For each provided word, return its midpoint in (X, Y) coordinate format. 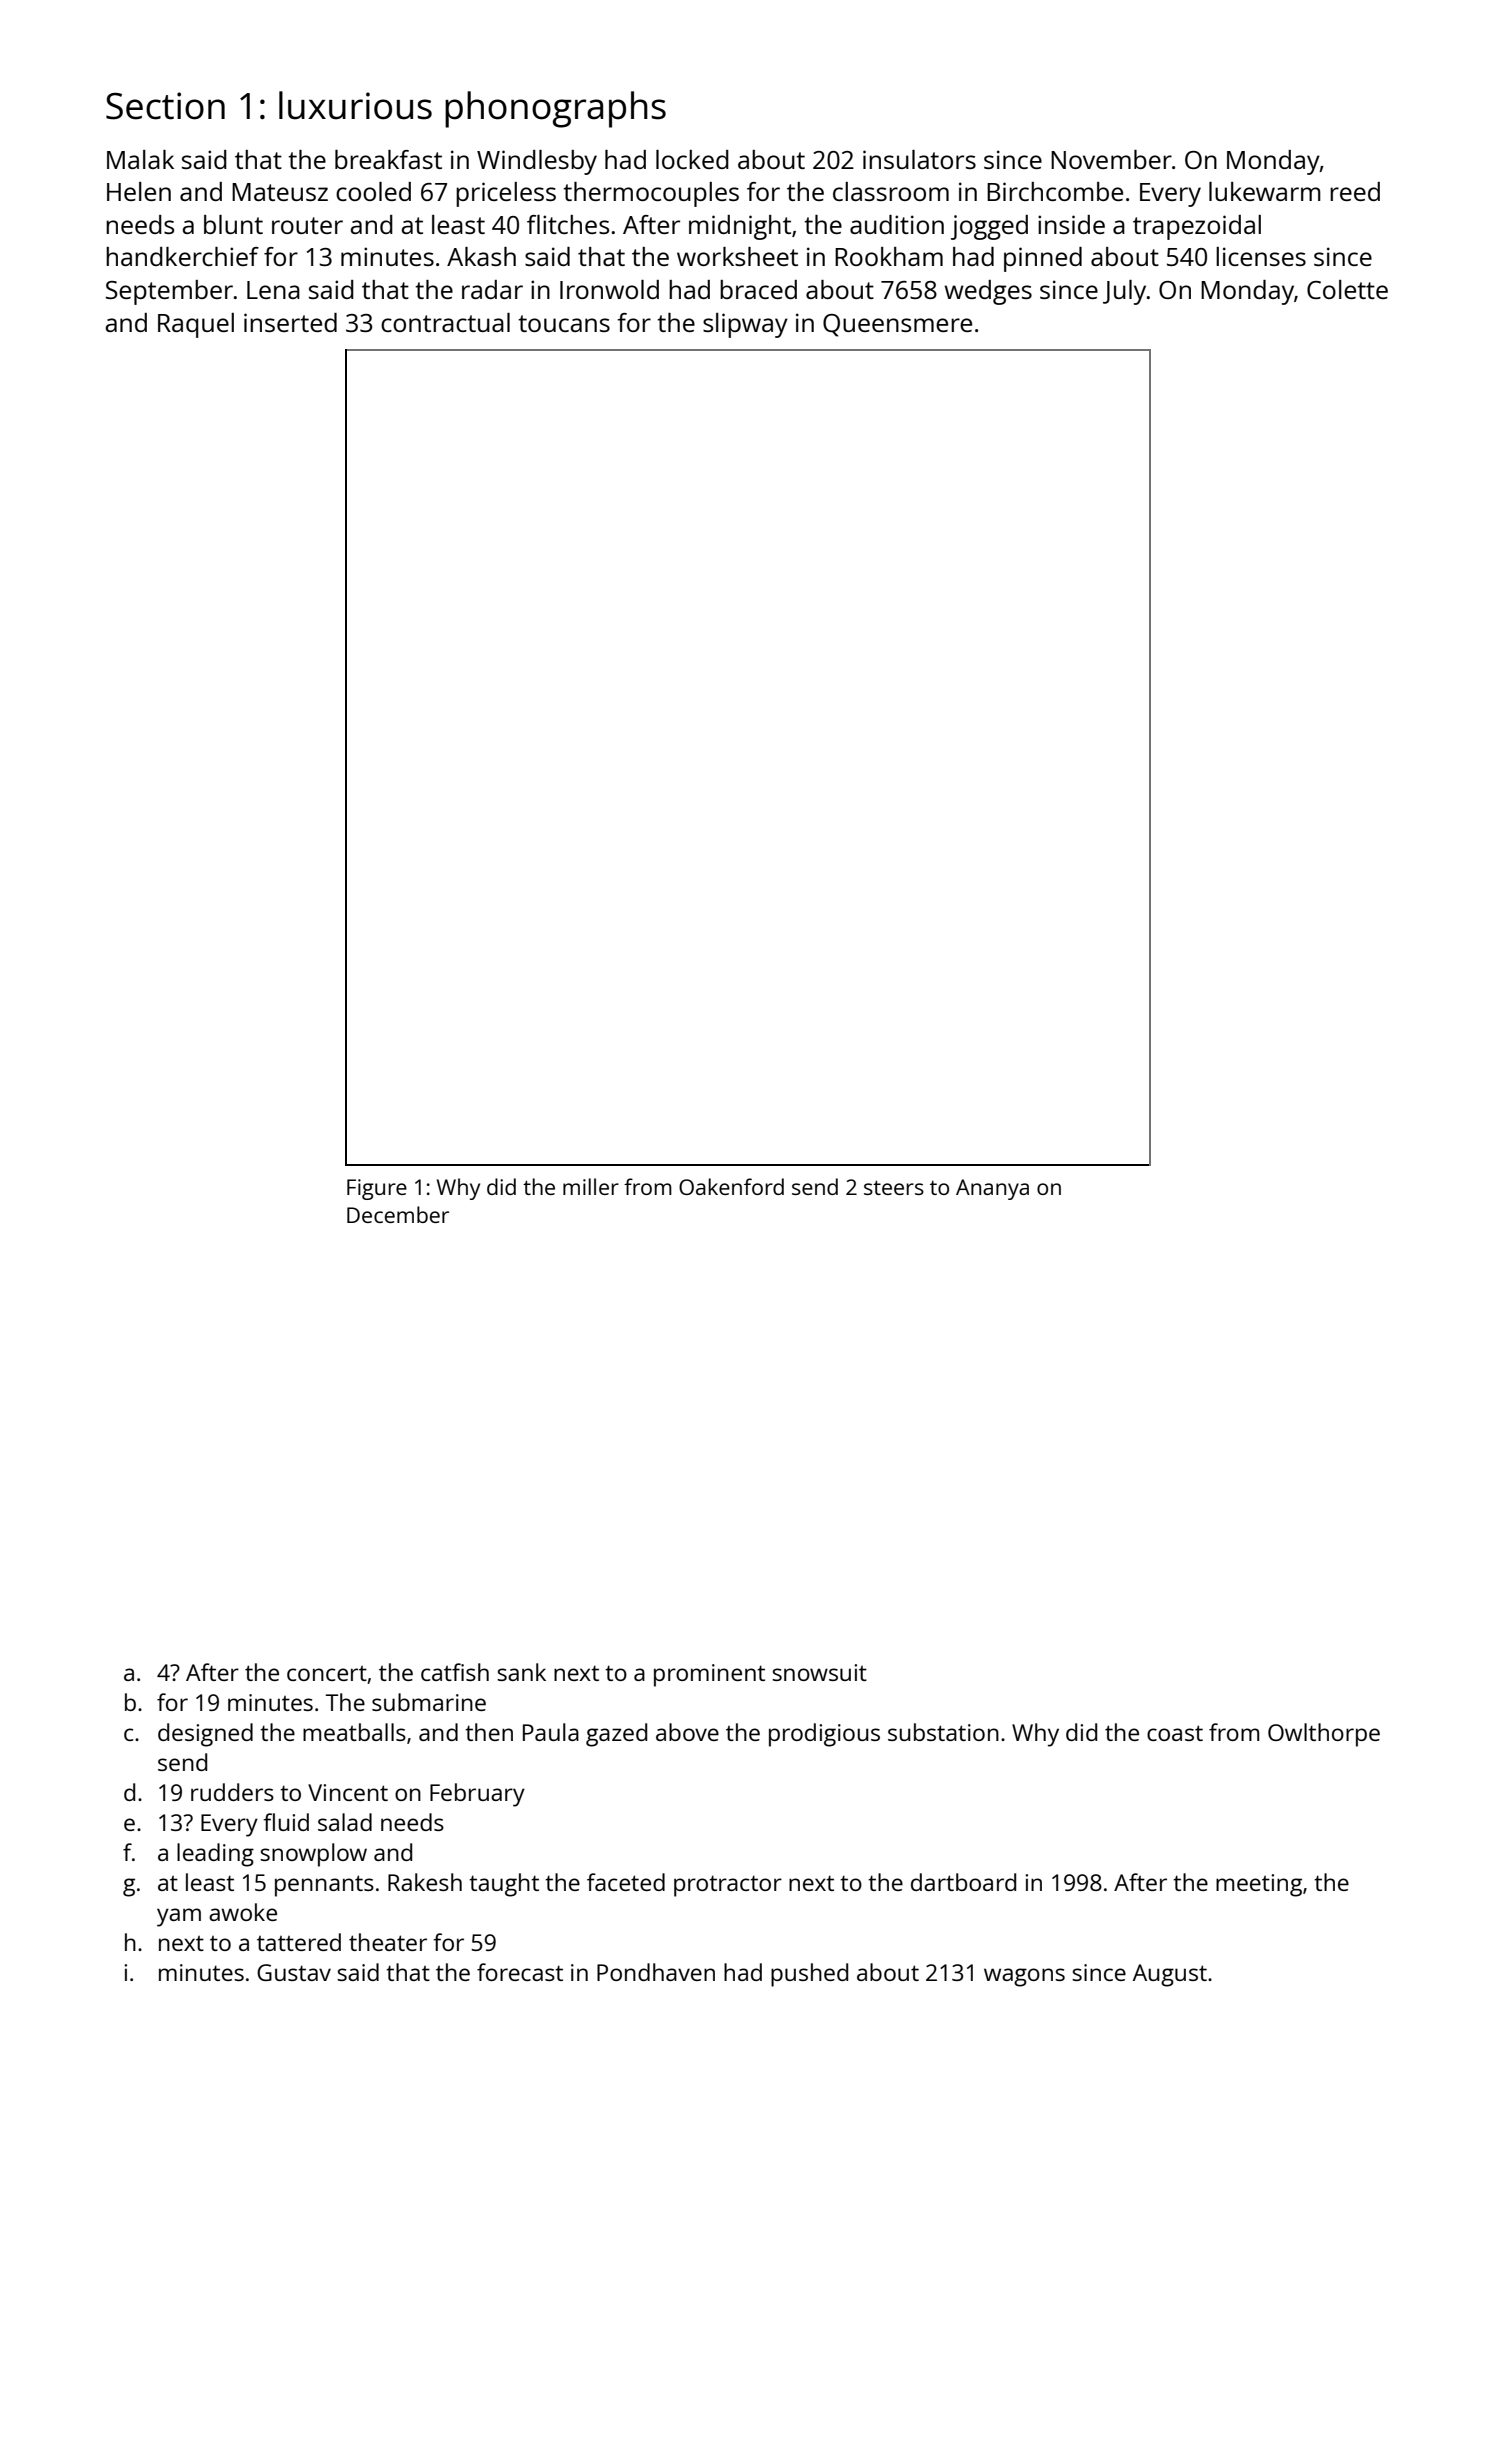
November (1111, 159)
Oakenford (731, 1186)
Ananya (992, 1189)
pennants (324, 1886)
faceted (626, 1882)
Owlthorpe (1324, 1735)
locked (692, 159)
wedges (988, 292)
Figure (377, 1189)
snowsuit (819, 1672)
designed (205, 1735)
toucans (564, 323)
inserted (290, 322)
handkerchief (182, 256)
